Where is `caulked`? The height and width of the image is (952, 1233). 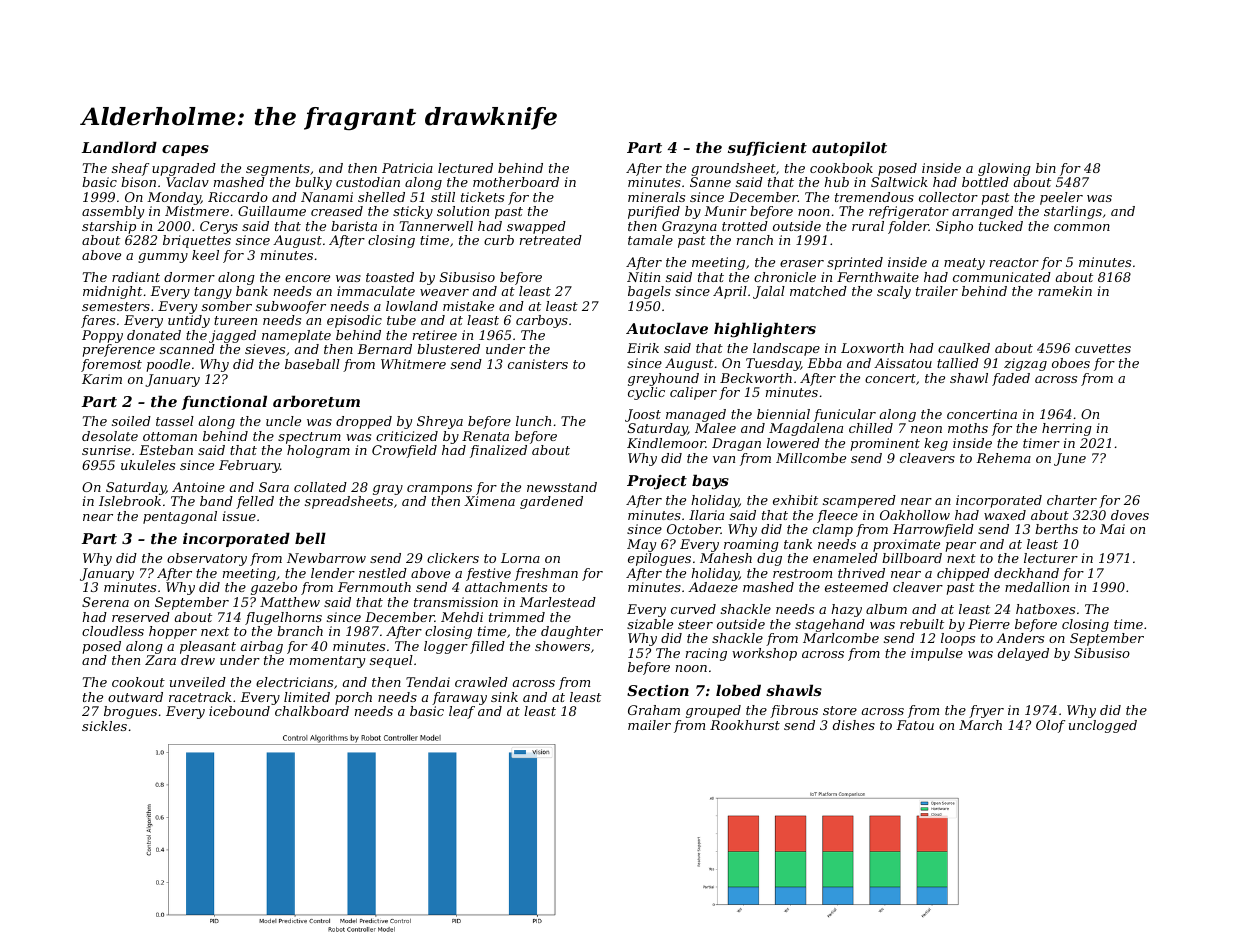
caulked is located at coordinates (964, 348).
